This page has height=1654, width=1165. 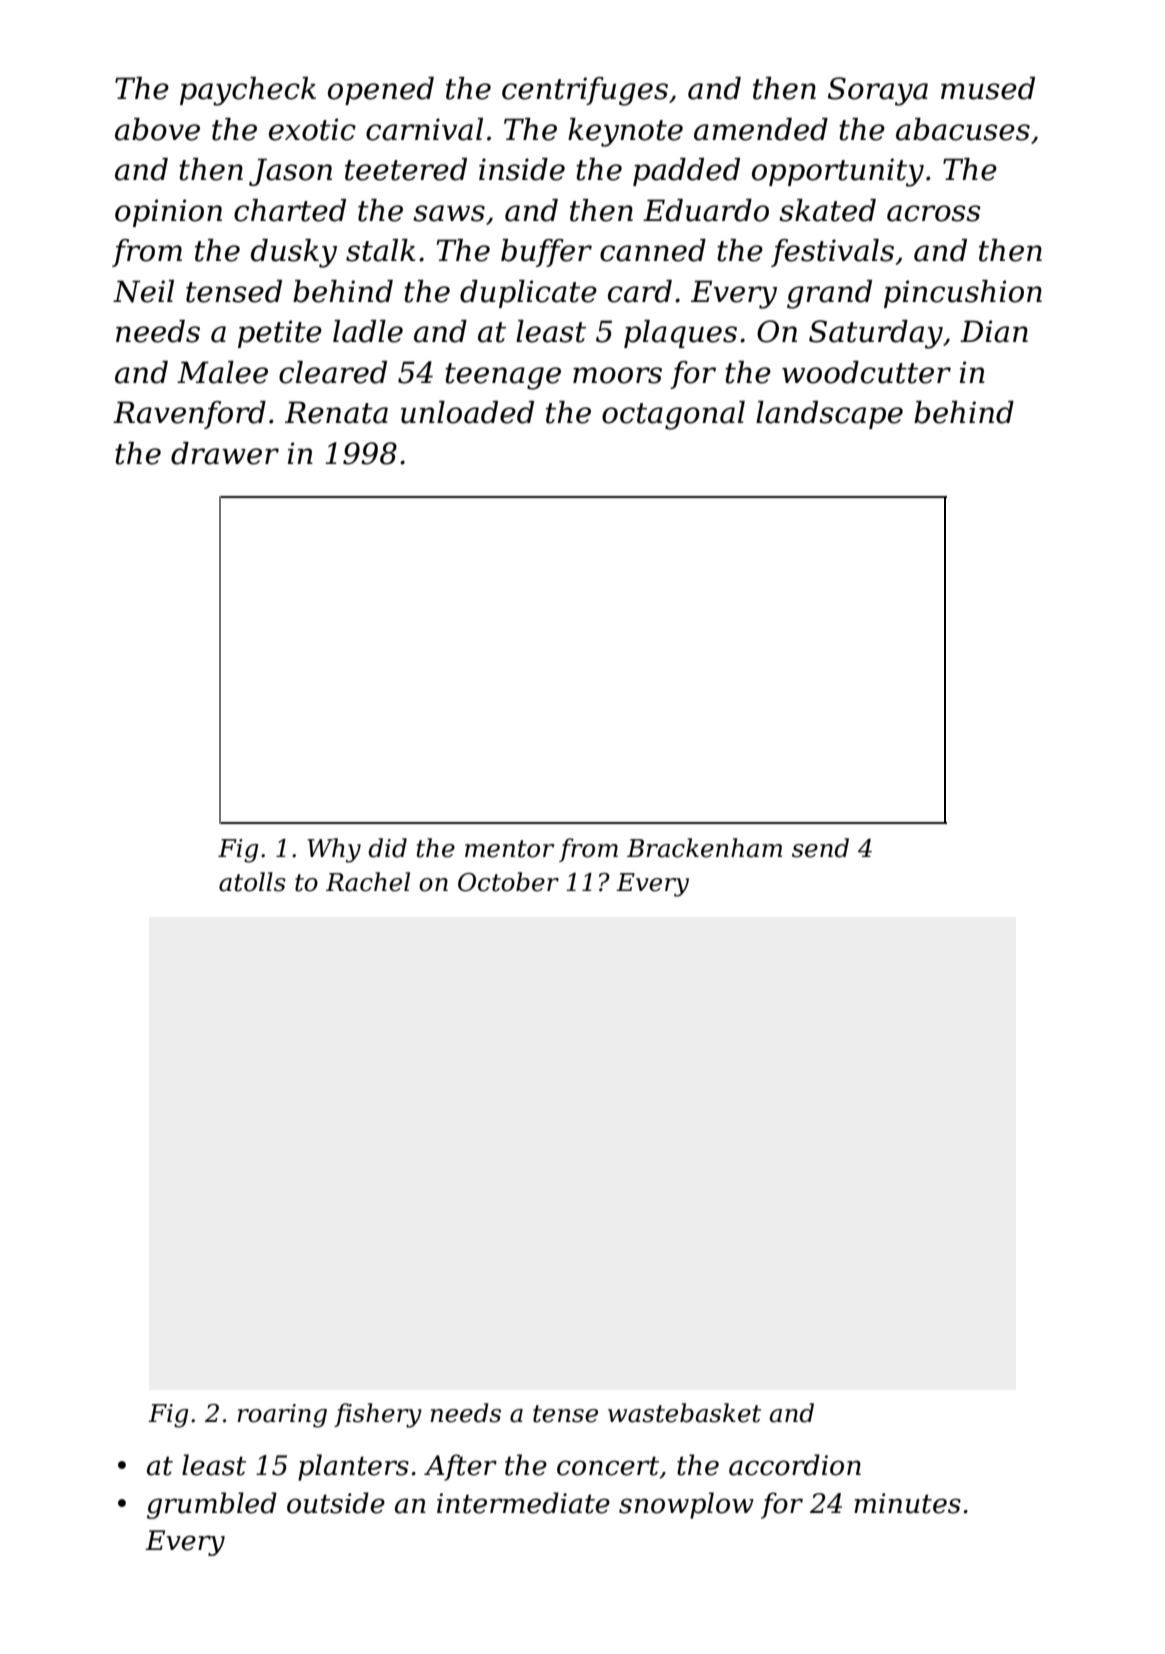 What do you see at coordinates (684, 1413) in the page?
I see `wastebasket` at bounding box center [684, 1413].
